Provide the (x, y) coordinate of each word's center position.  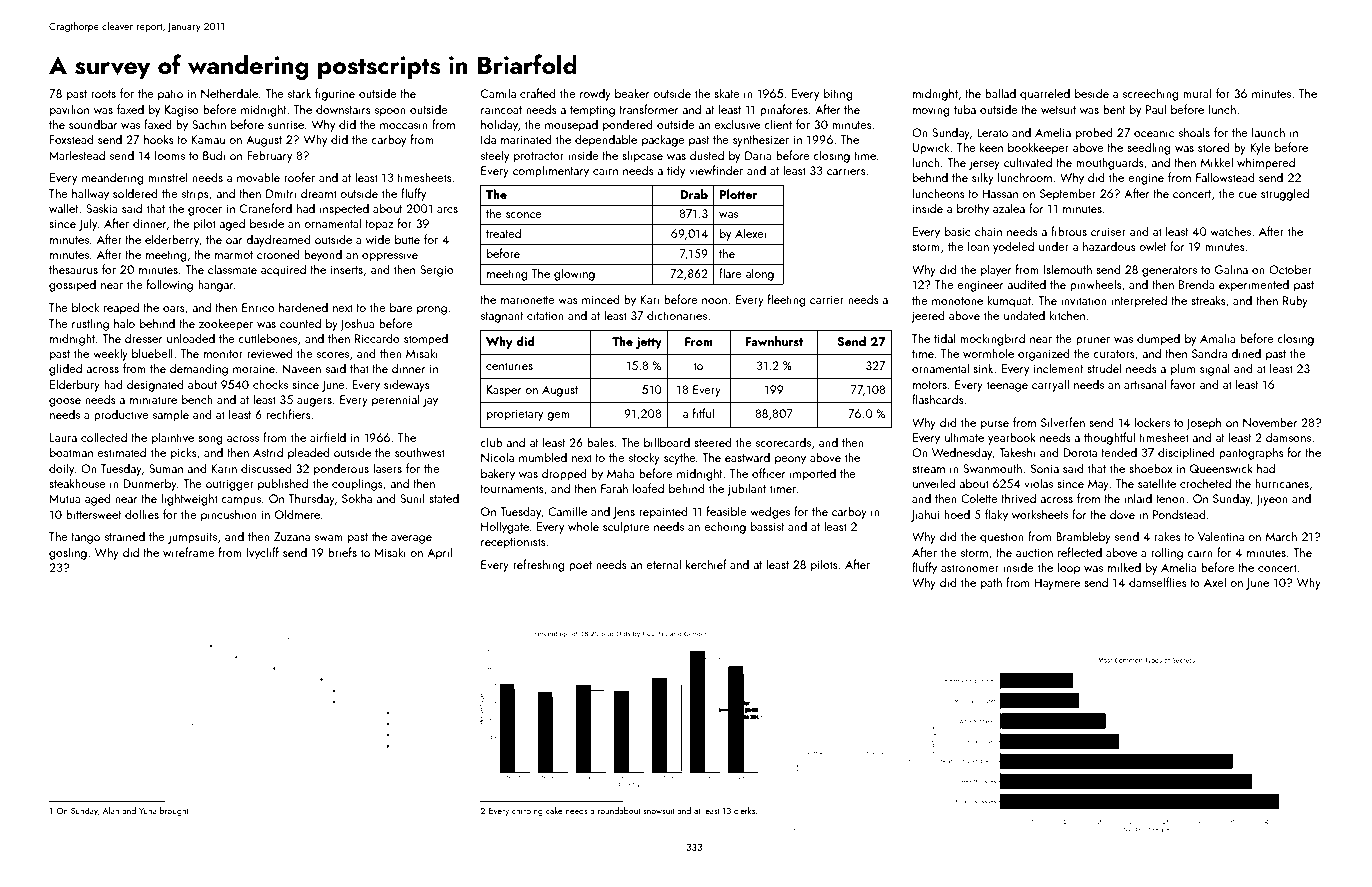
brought (174, 811)
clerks (744, 810)
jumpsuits (192, 538)
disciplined (1186, 453)
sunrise (286, 124)
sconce (524, 215)
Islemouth (1068, 269)
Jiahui (925, 515)
